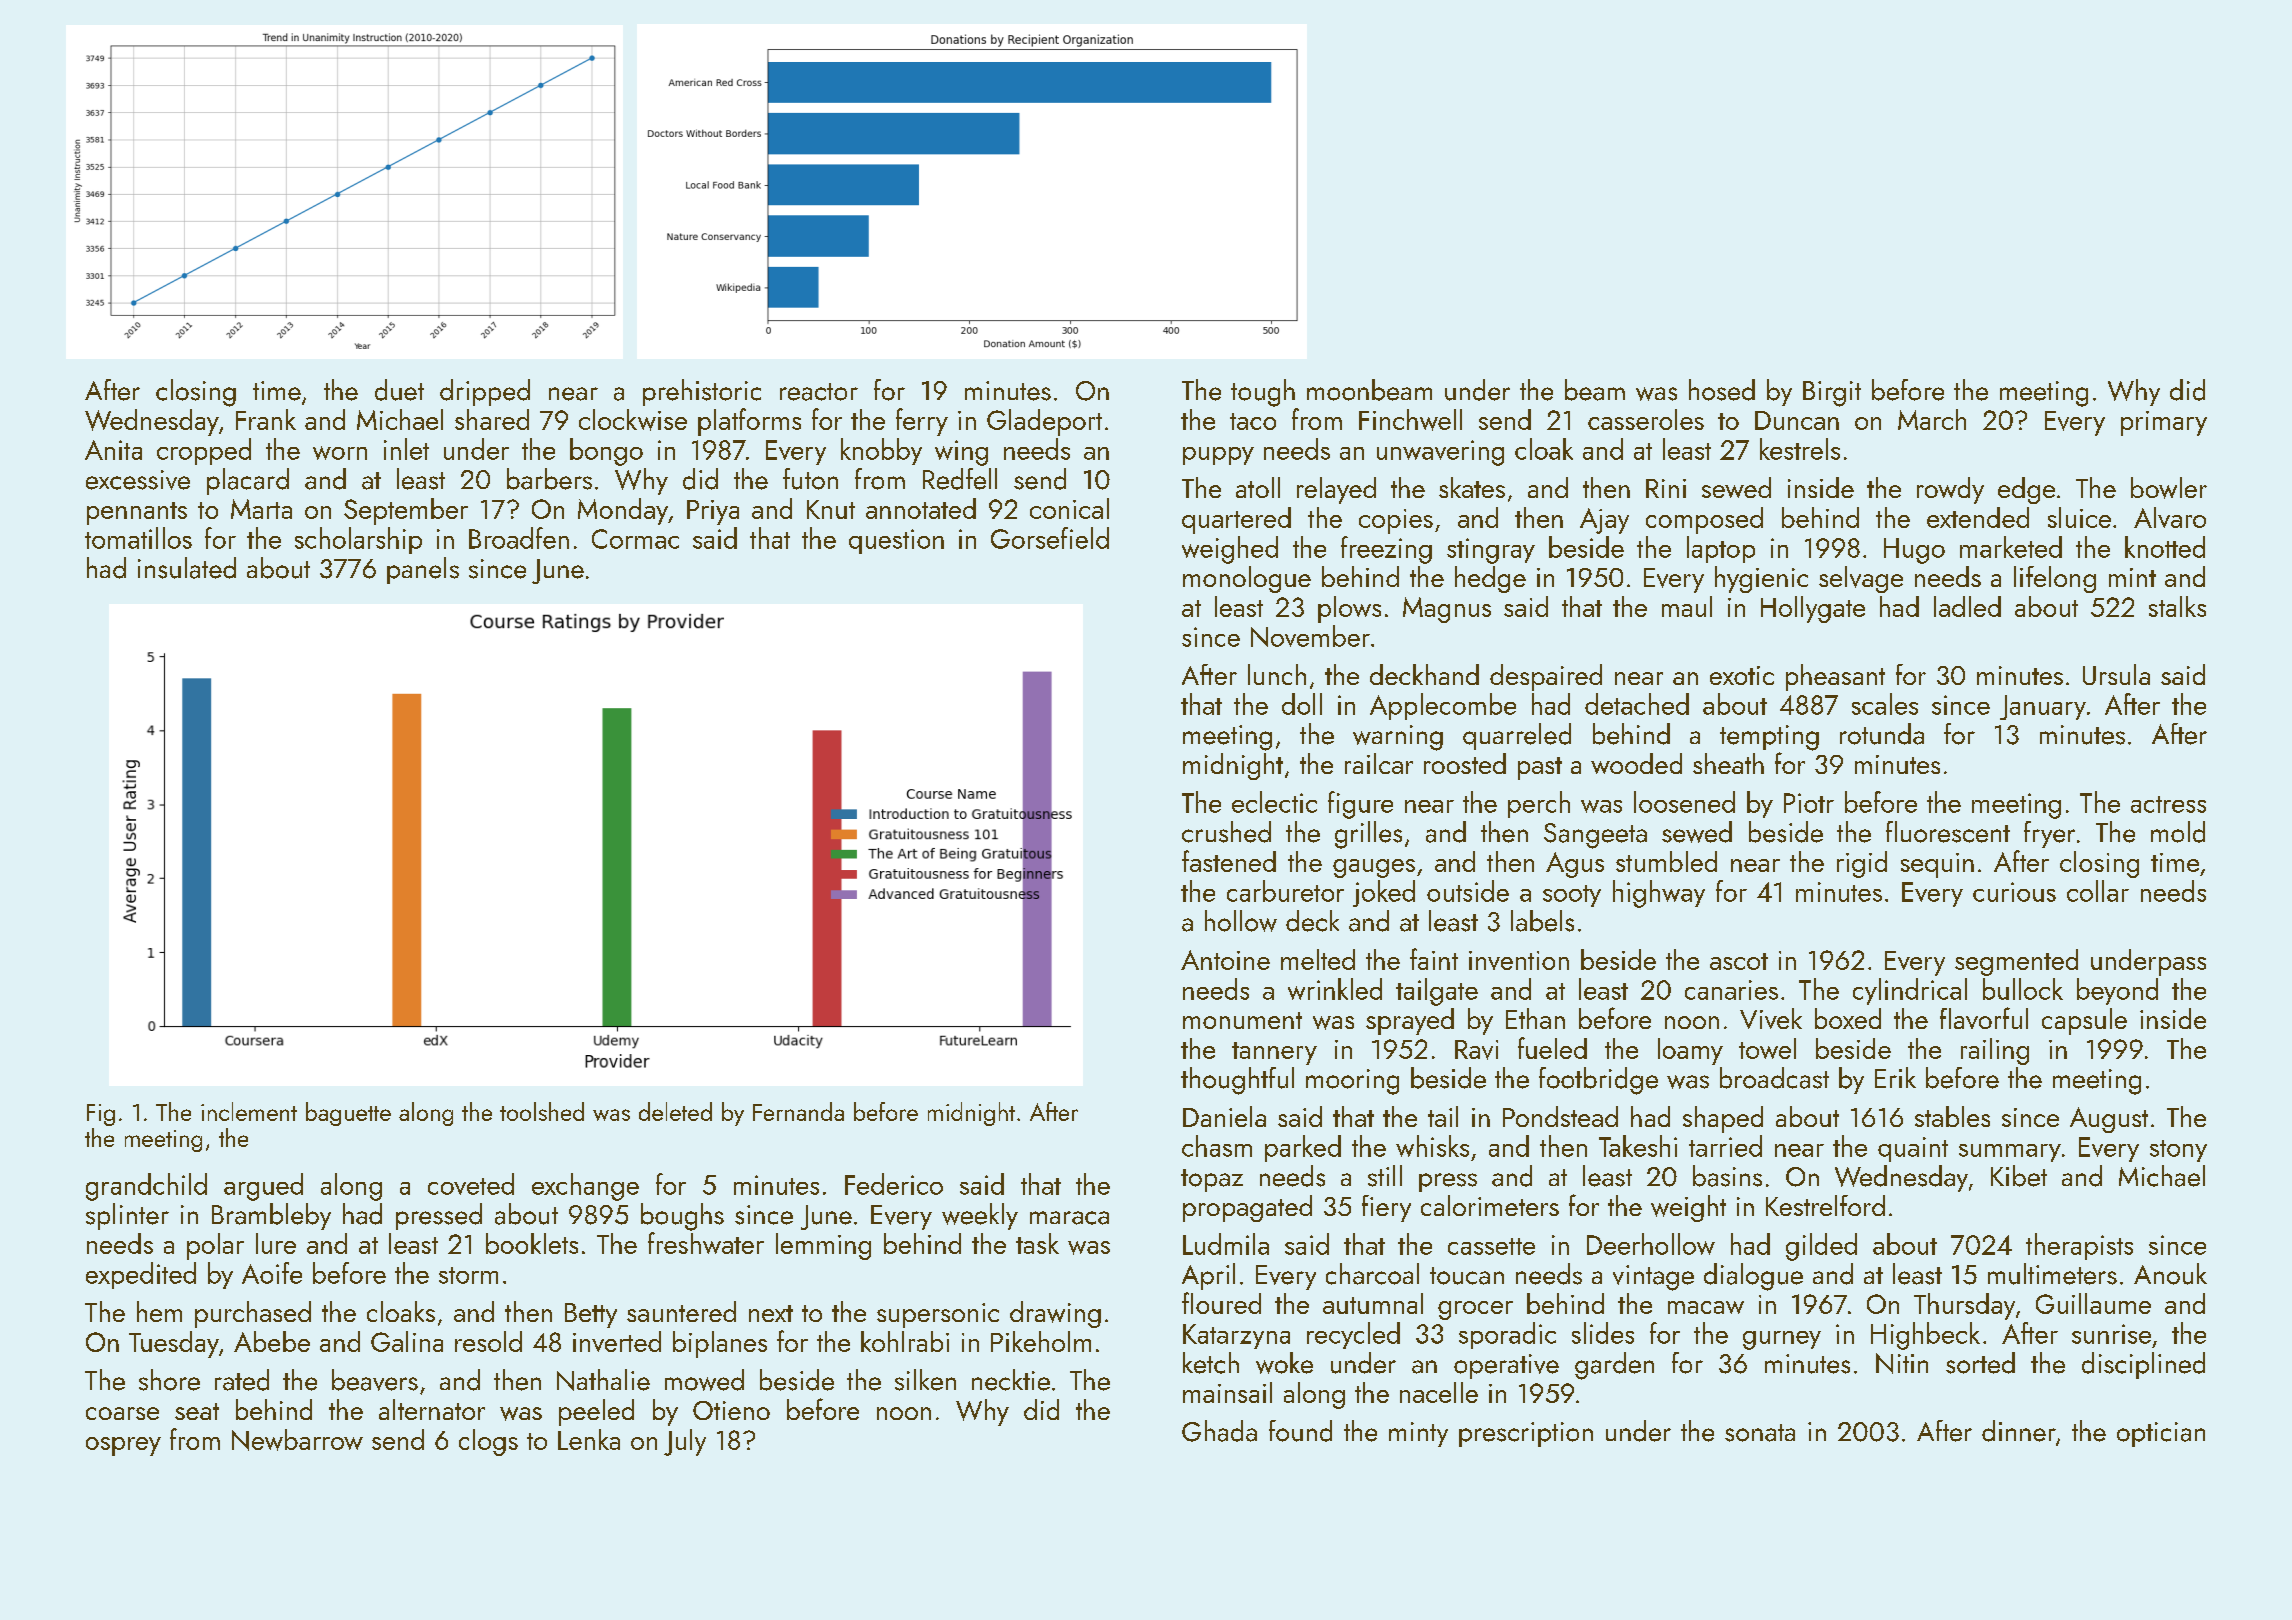 This image has width=2292, height=1620. What do you see at coordinates (542, 1111) in the image?
I see `toolshed` at bounding box center [542, 1111].
